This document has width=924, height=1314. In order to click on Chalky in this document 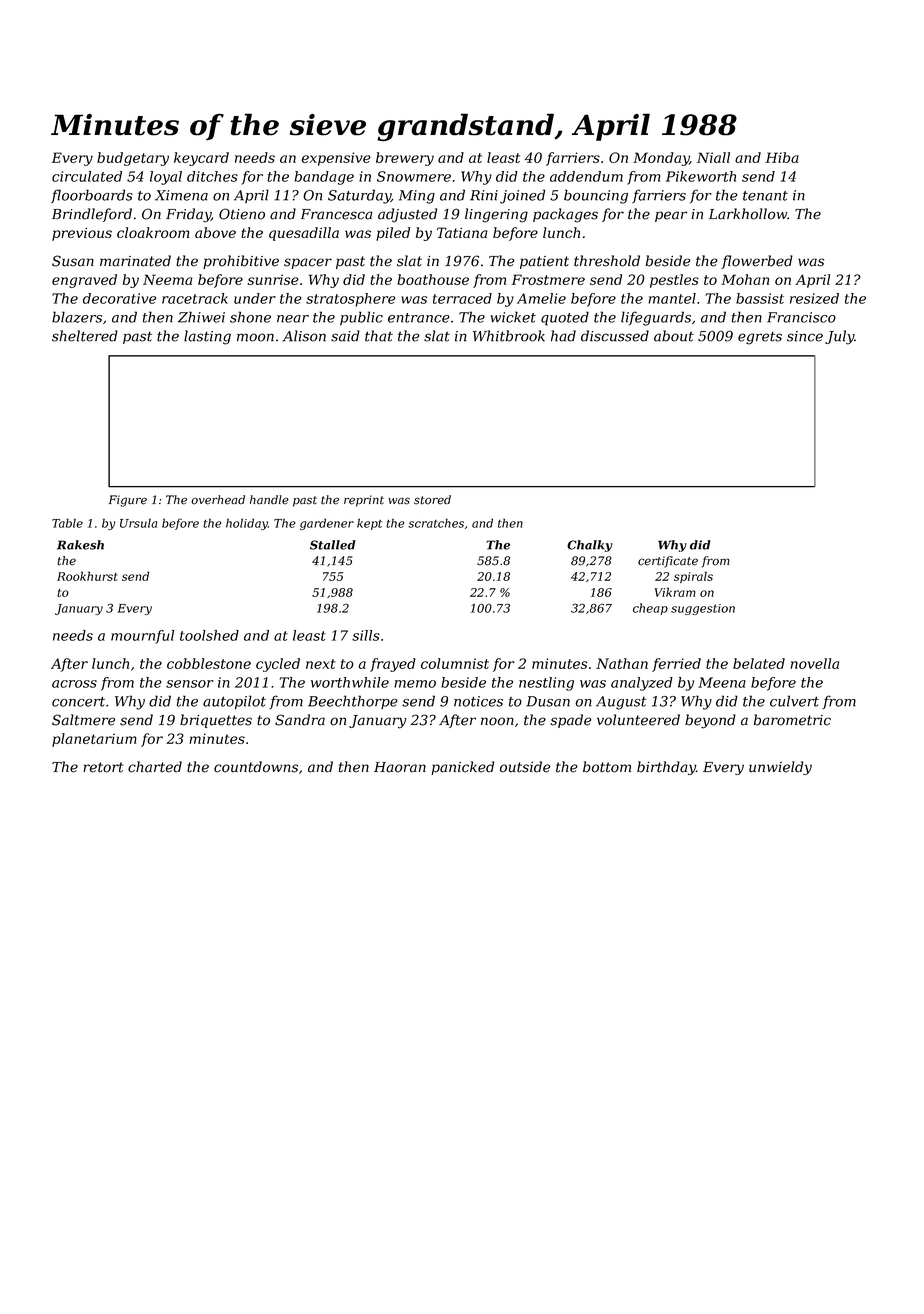, I will do `click(590, 546)`.
